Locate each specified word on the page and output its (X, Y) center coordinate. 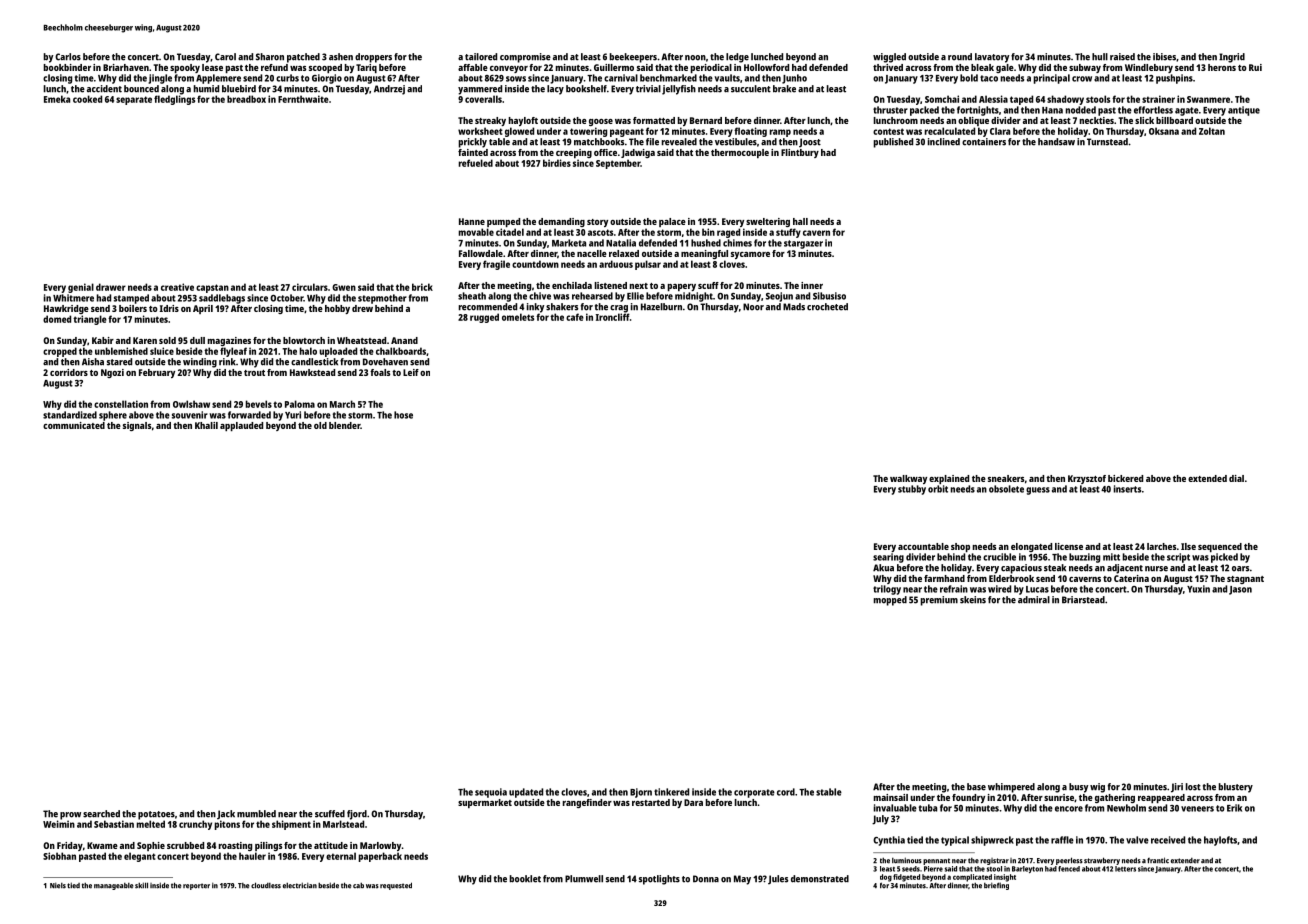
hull (1100, 57)
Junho (794, 79)
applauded (241, 426)
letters (1125, 869)
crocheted (827, 307)
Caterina (1131, 578)
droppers (373, 58)
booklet (525, 879)
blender (344, 425)
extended (1207, 478)
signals (137, 426)
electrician (300, 885)
